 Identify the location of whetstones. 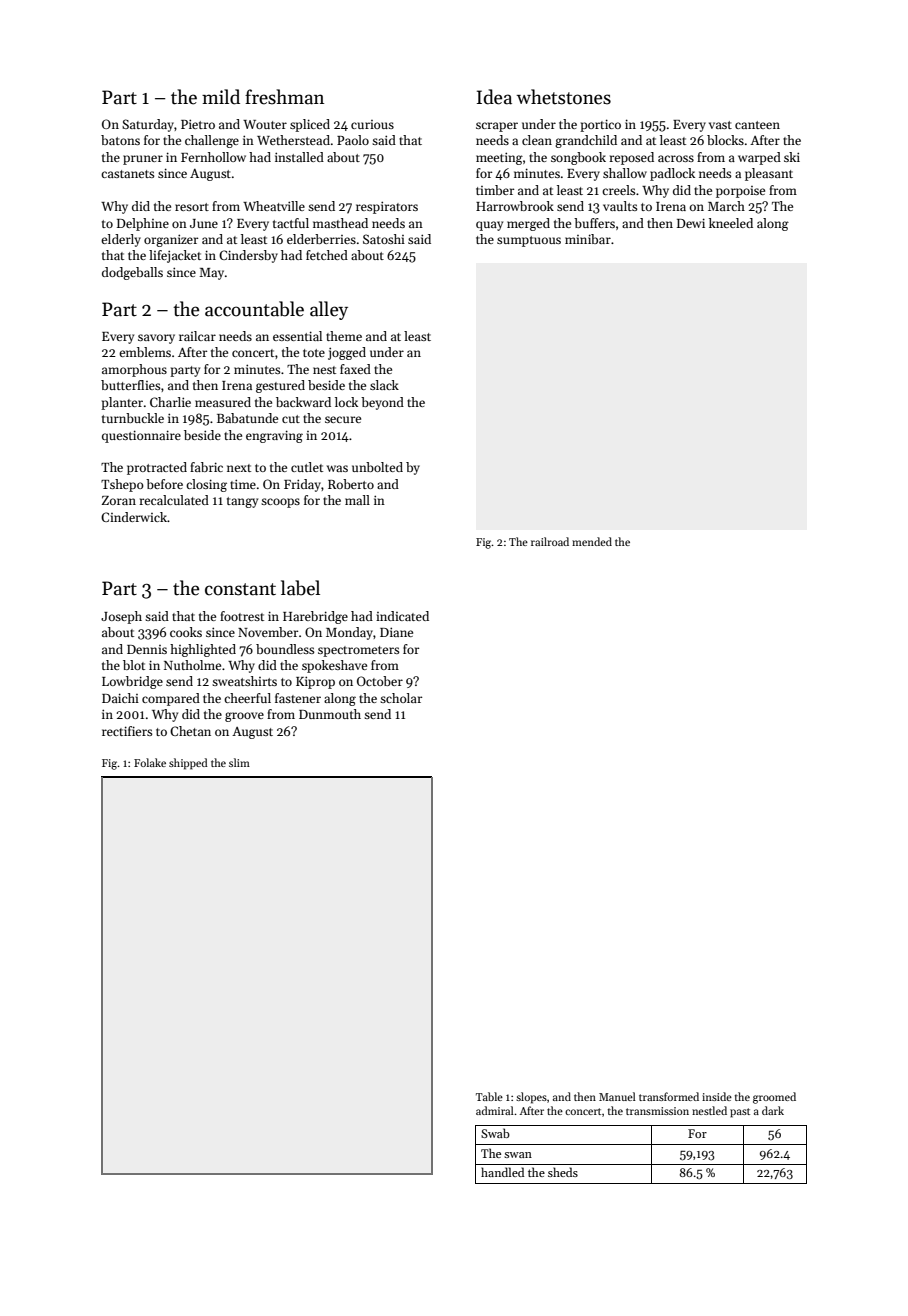
(563, 97).
